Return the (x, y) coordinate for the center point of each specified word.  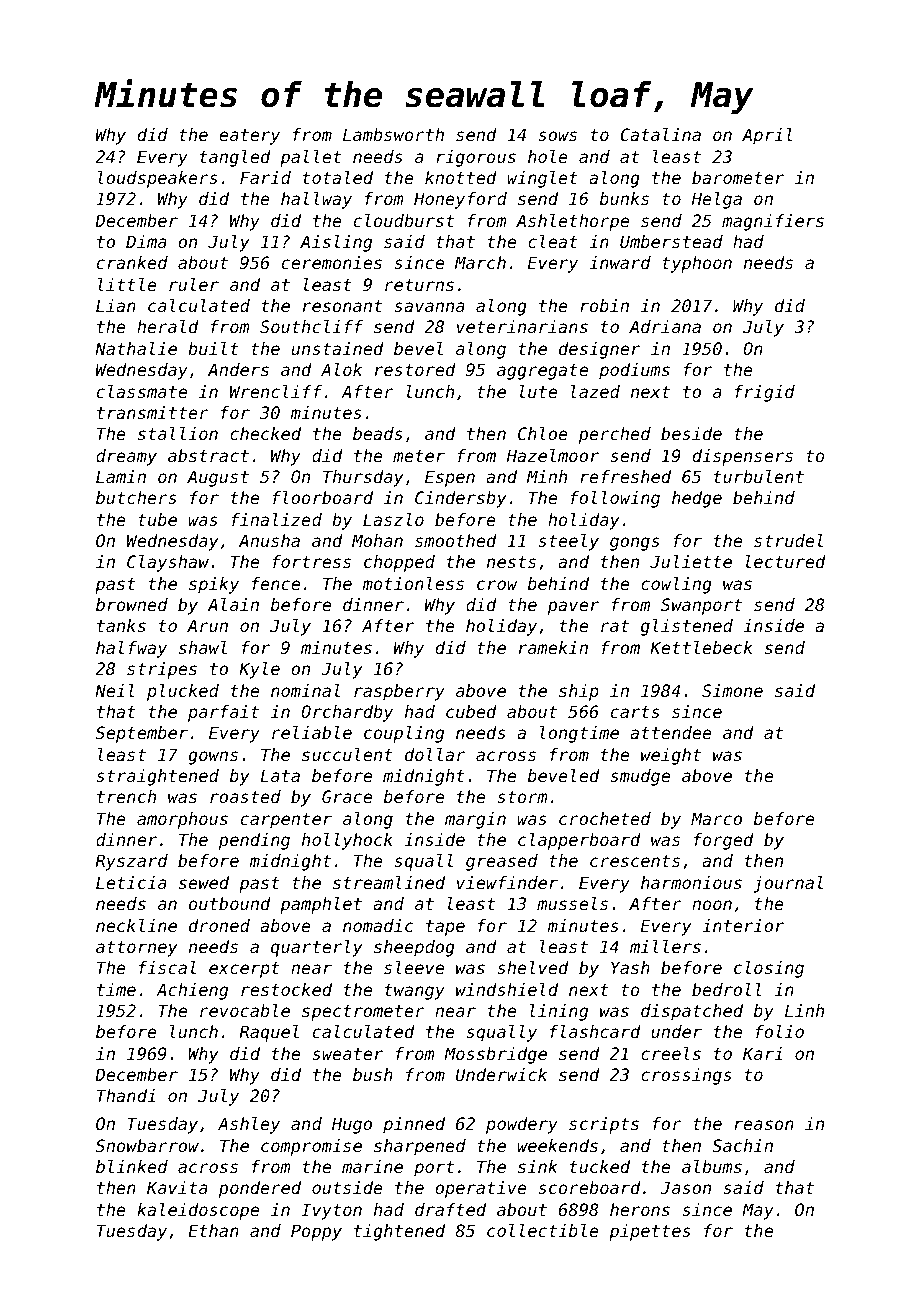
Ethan (213, 1230)
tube (157, 519)
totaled (338, 177)
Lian (116, 305)
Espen (450, 478)
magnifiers (773, 222)
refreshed (625, 476)
